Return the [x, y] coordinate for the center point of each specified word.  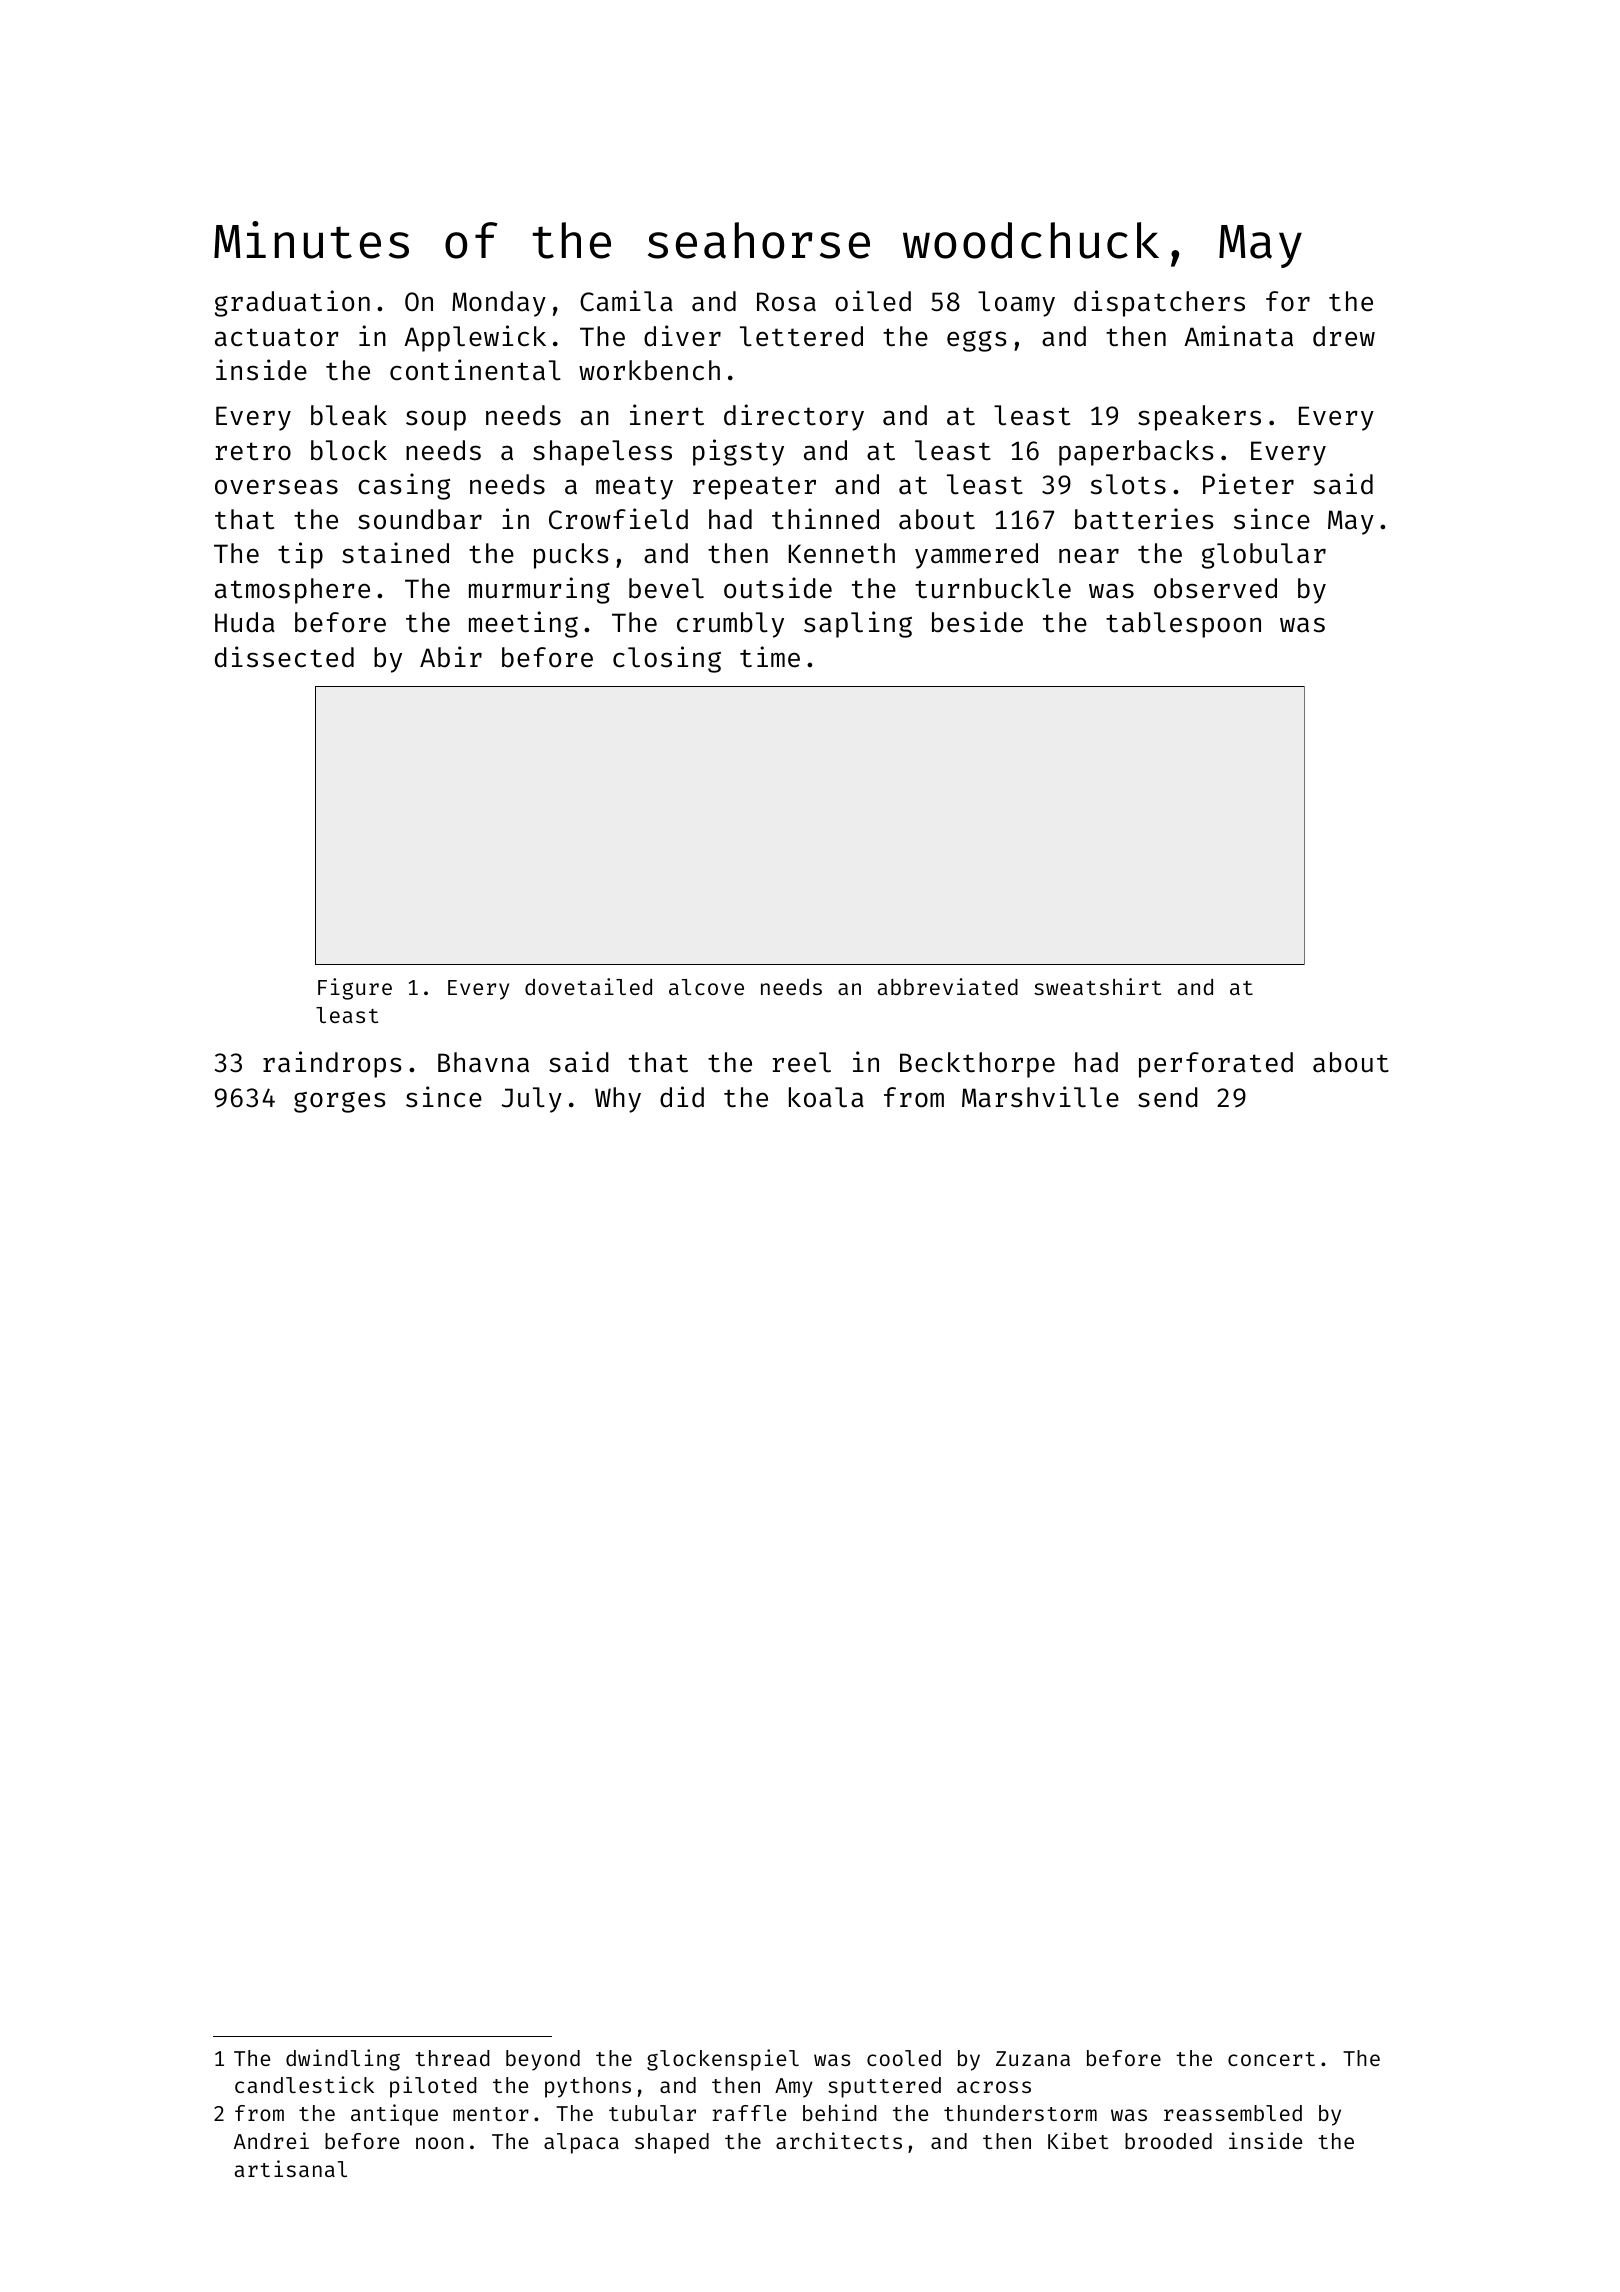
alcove [706, 987]
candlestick [304, 2084]
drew [1344, 336]
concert [1271, 2059]
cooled [904, 2058]
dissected [284, 657]
